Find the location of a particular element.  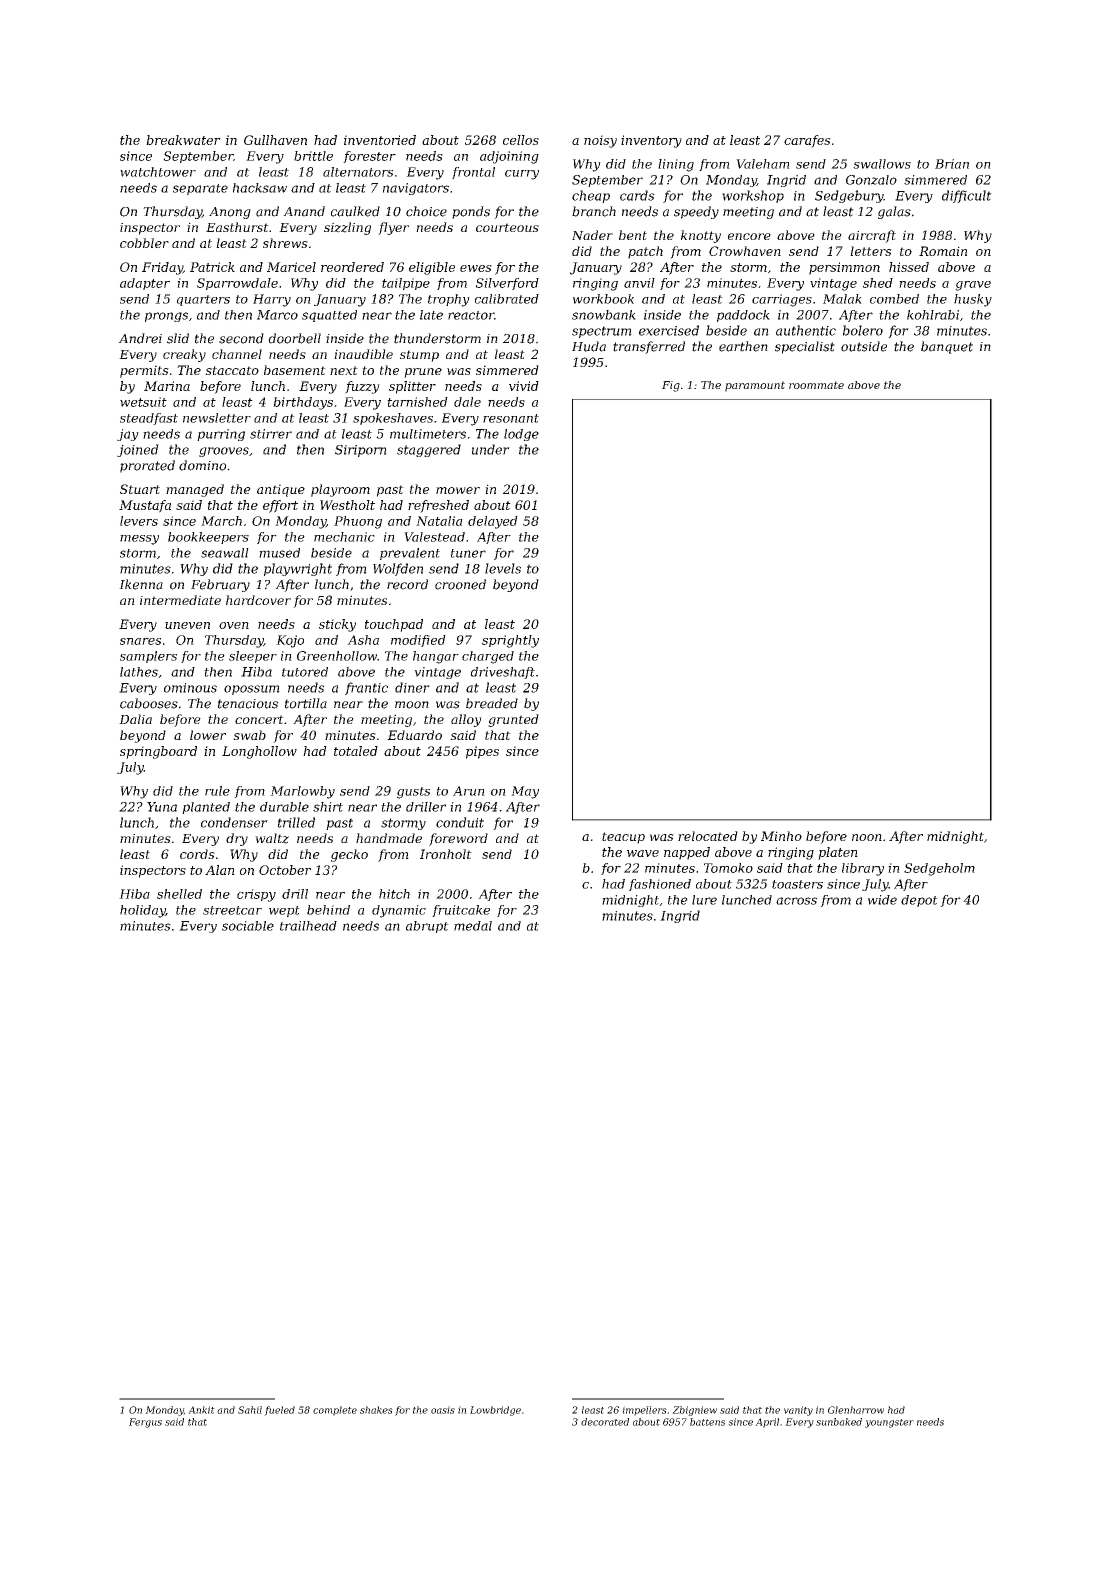

banquet is located at coordinates (947, 347).
